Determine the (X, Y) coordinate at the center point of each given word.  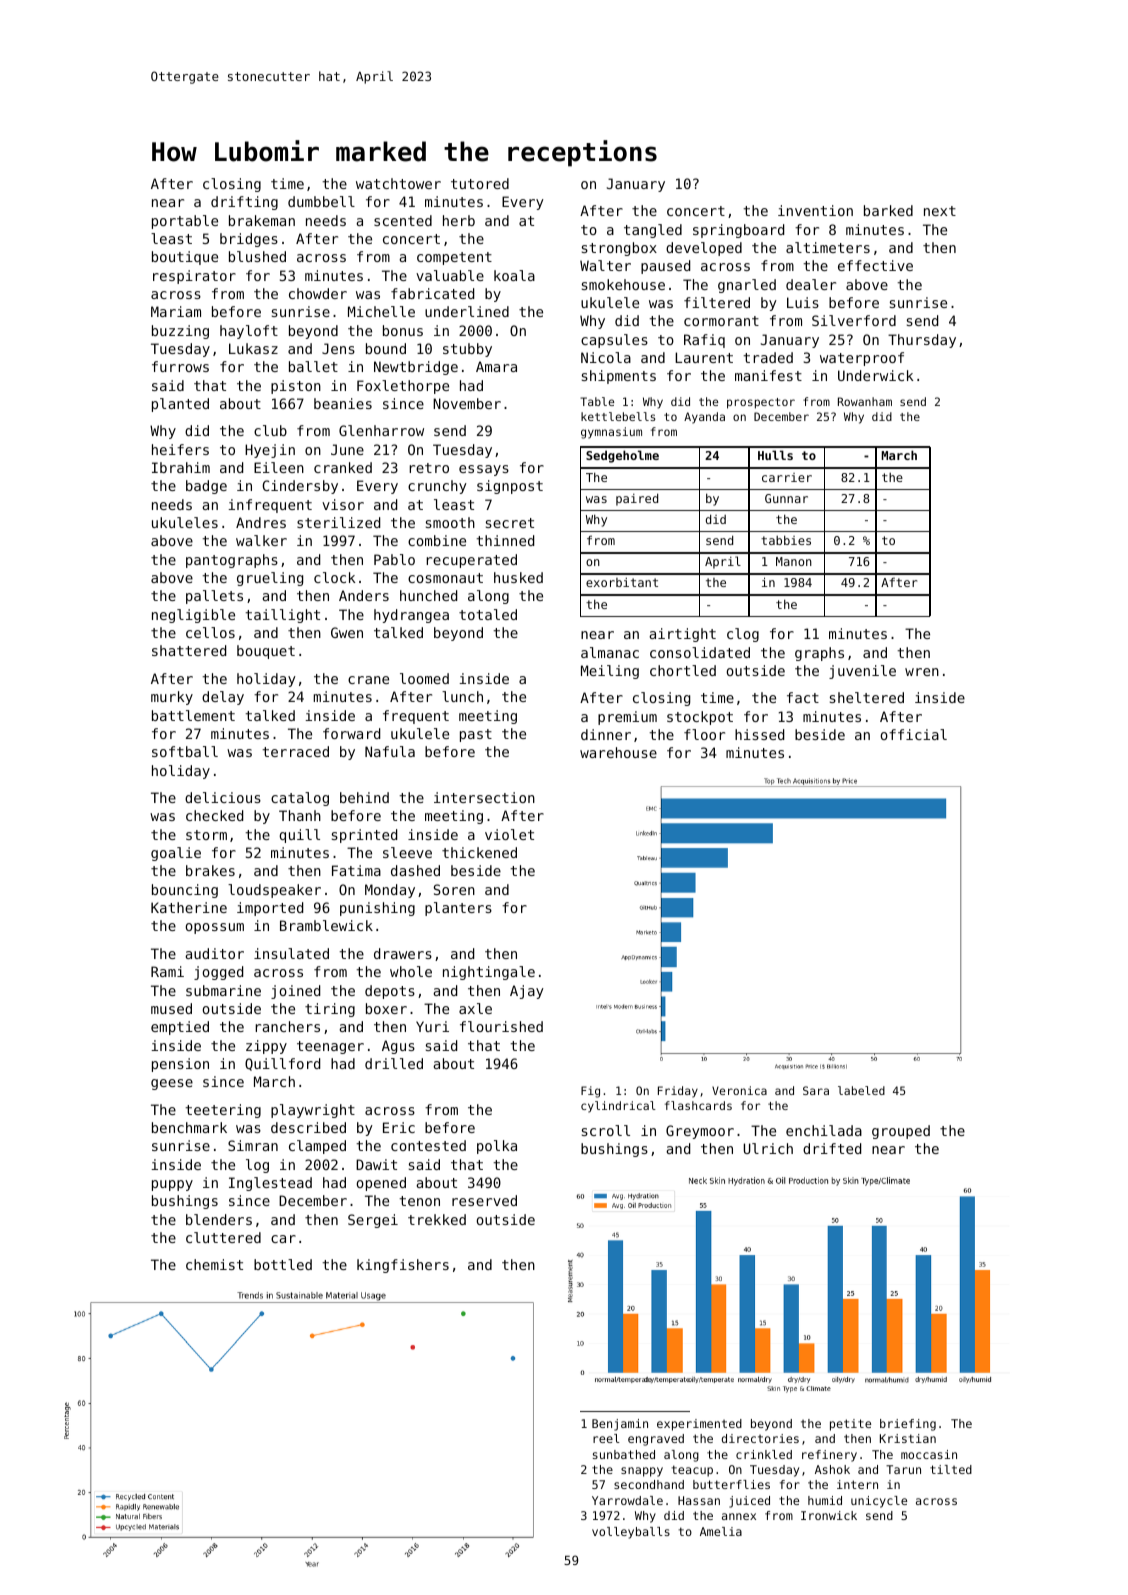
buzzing (180, 332)
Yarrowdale (627, 1500)
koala (514, 275)
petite (850, 1425)
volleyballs (631, 1533)
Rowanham (865, 401)
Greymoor (700, 1132)
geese (172, 1084)
